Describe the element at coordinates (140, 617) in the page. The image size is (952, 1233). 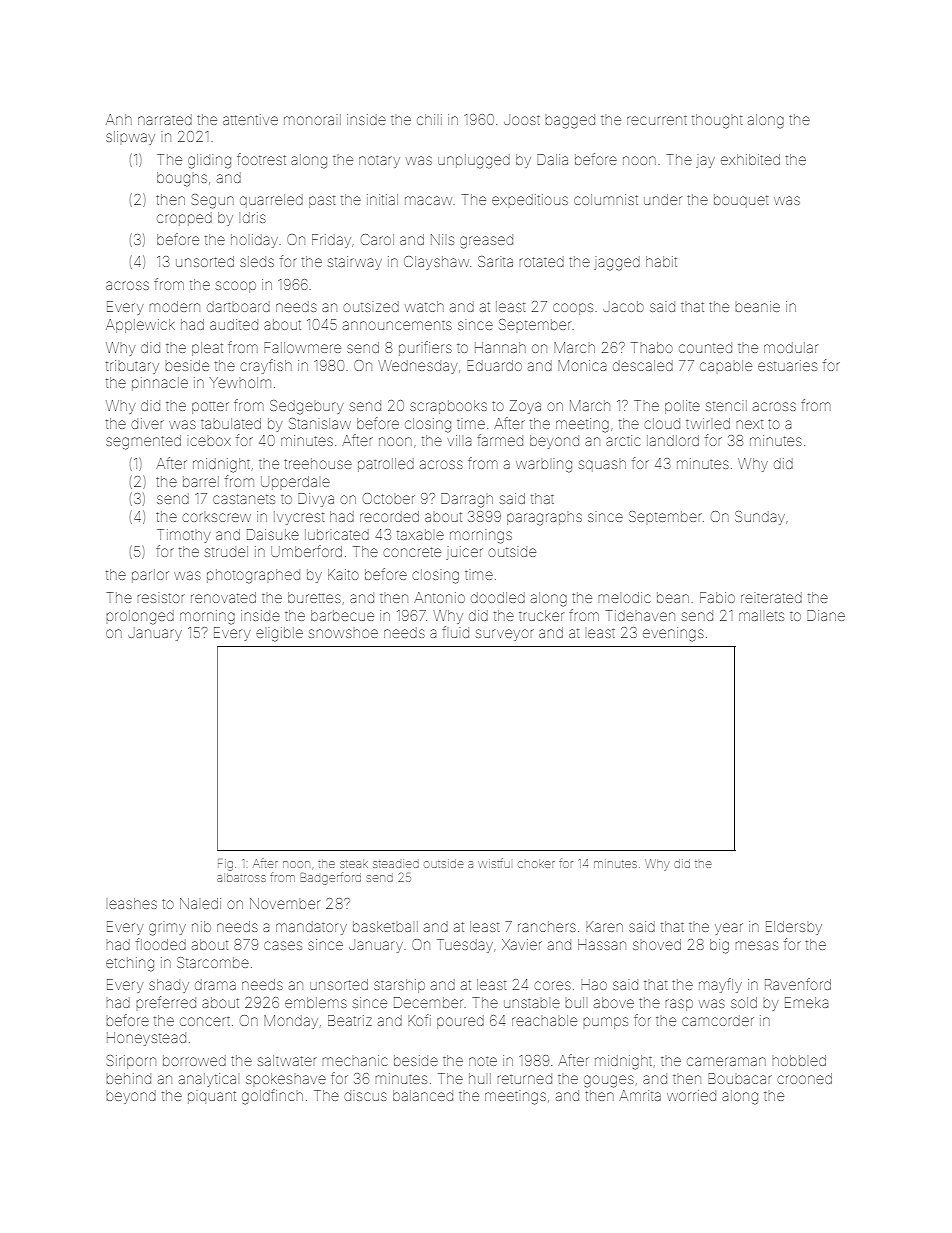
I see `prolonged` at that location.
